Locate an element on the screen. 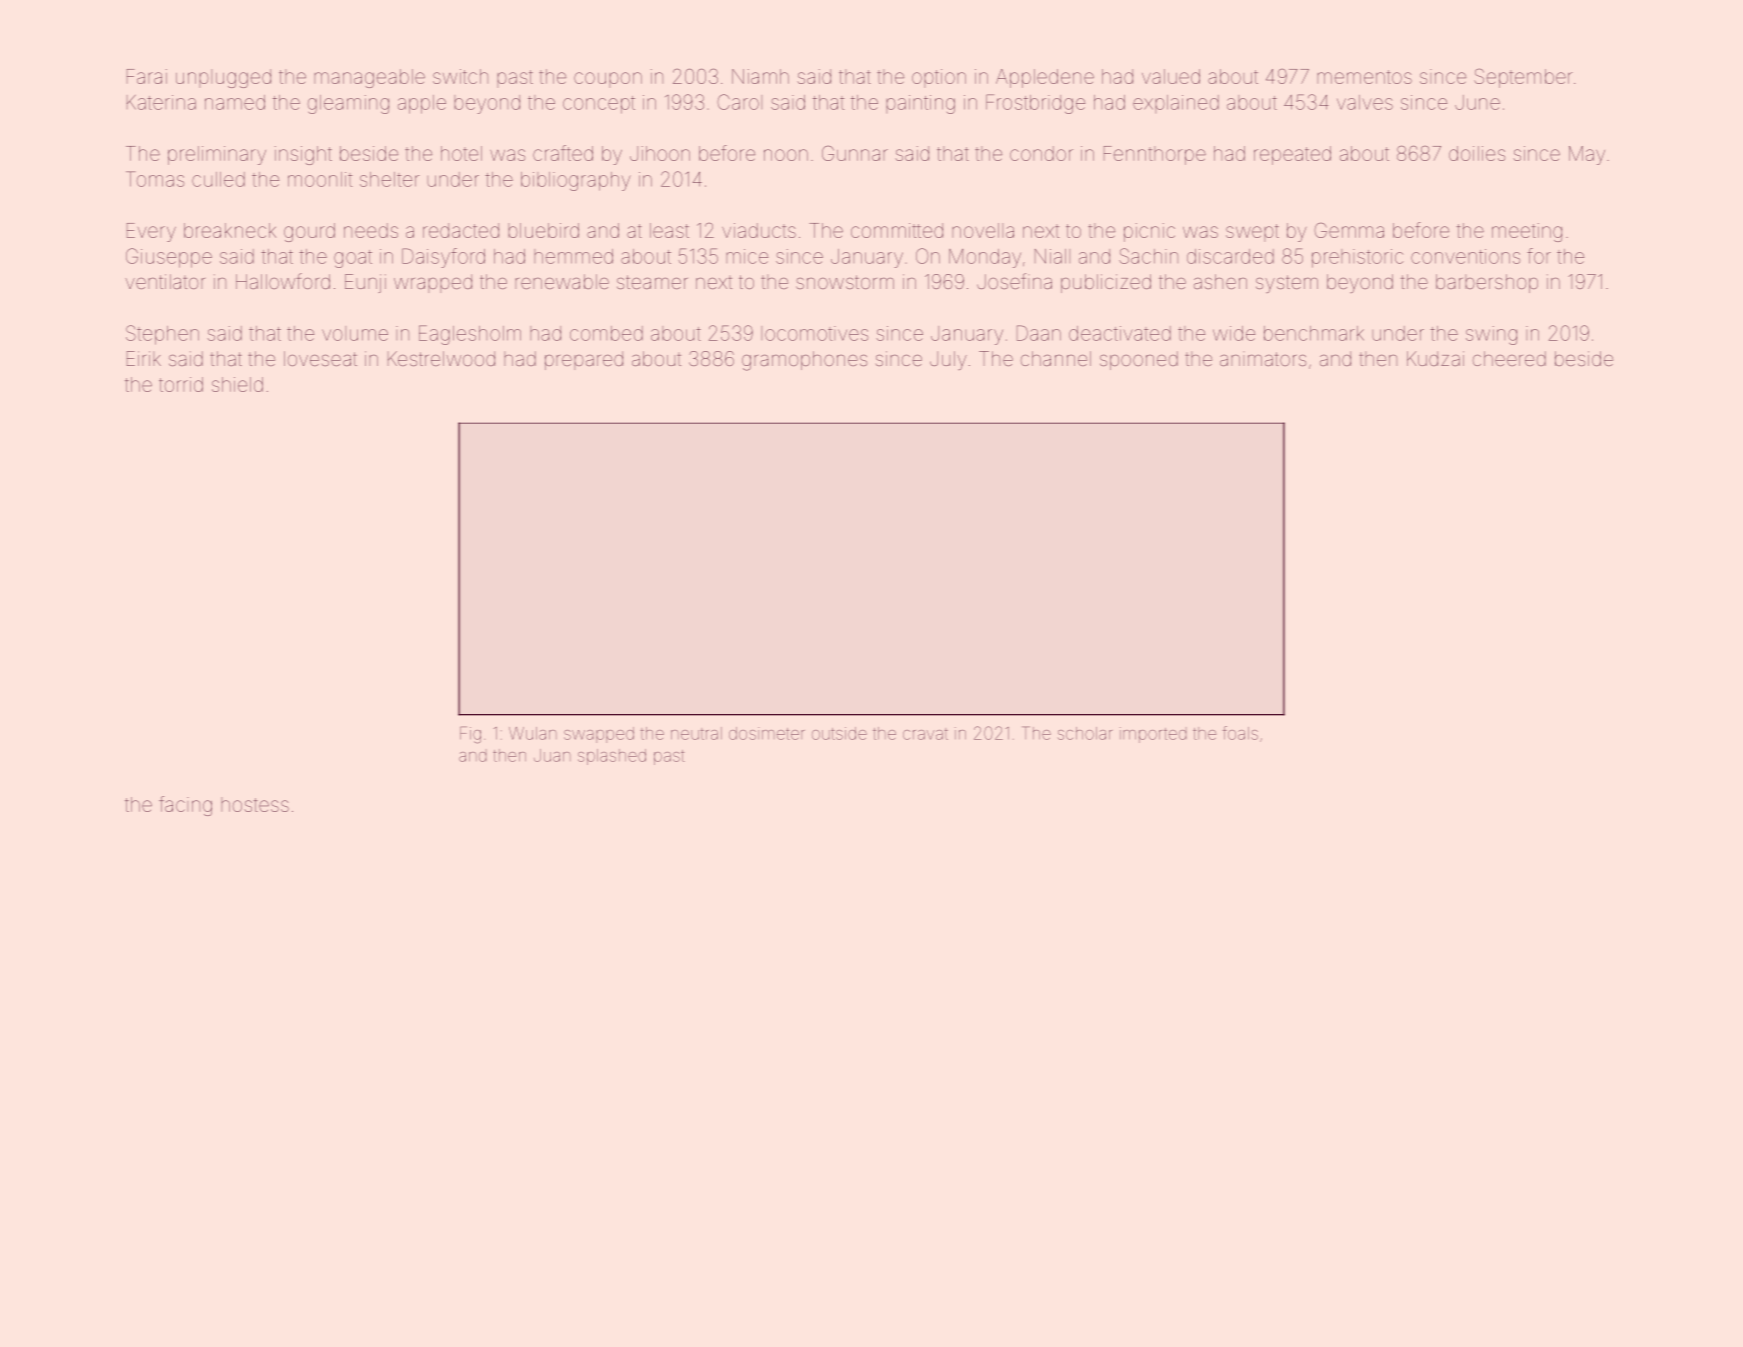 The image size is (1743, 1347). bibliography is located at coordinates (576, 181).
